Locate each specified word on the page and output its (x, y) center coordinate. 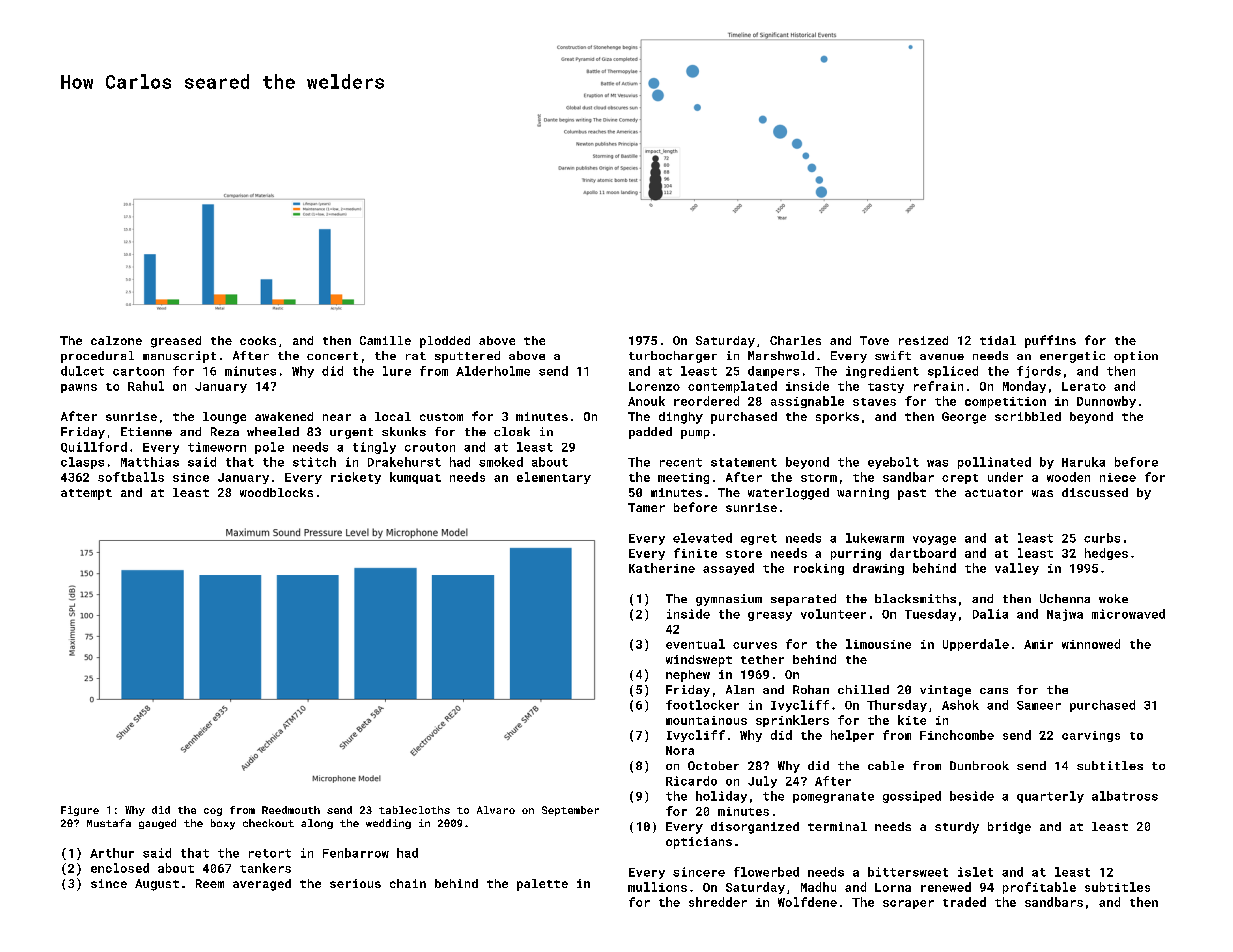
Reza (225, 431)
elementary (554, 478)
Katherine (662, 568)
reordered (706, 401)
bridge (1009, 828)
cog (213, 812)
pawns (79, 388)
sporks (837, 418)
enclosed (120, 868)
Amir (1038, 644)
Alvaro (496, 810)
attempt (86, 494)
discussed (1095, 492)
